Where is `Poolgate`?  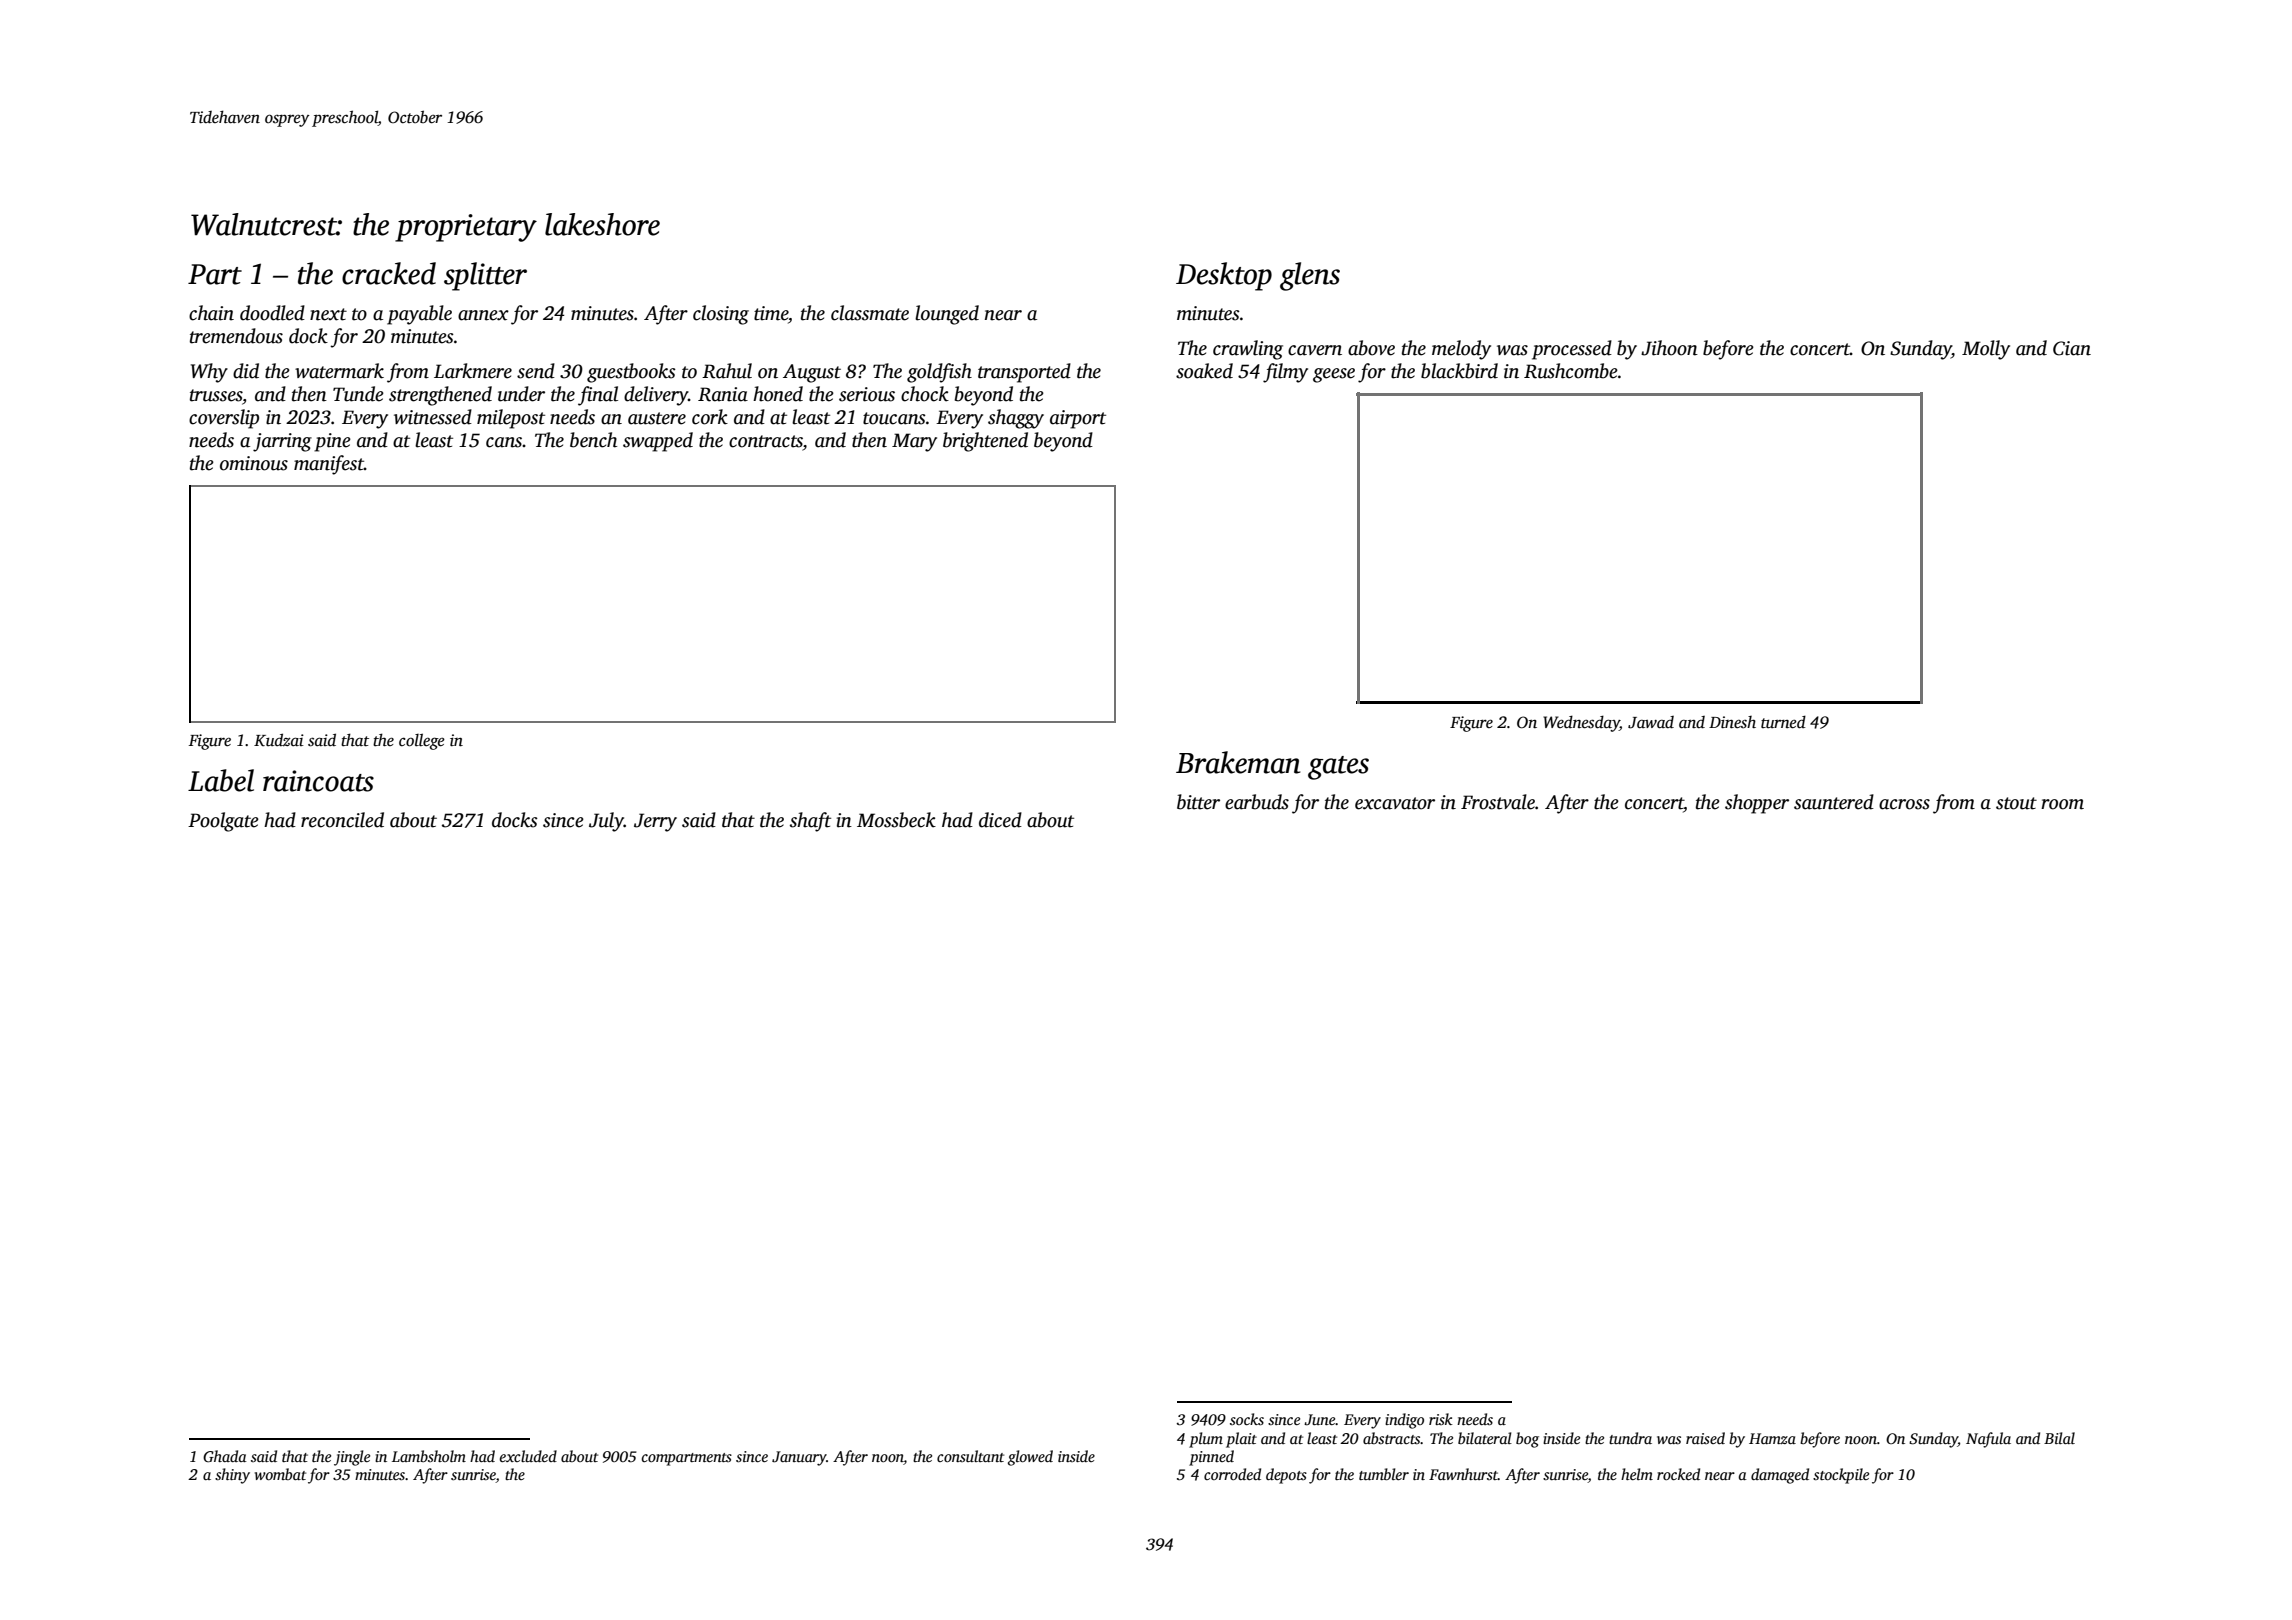 Poolgate is located at coordinates (223, 822).
